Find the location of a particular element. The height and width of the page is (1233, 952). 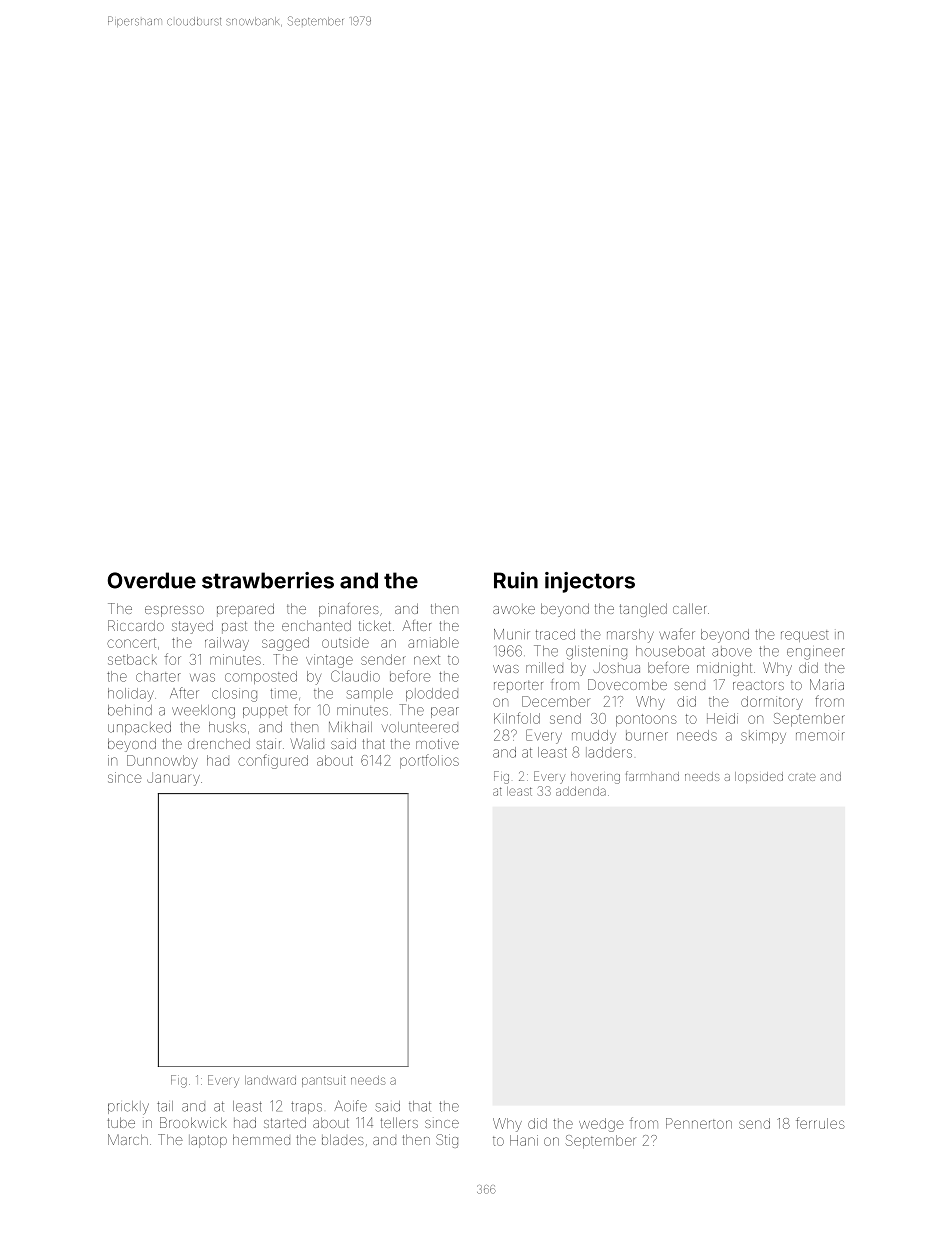

ferrules is located at coordinates (820, 1123).
